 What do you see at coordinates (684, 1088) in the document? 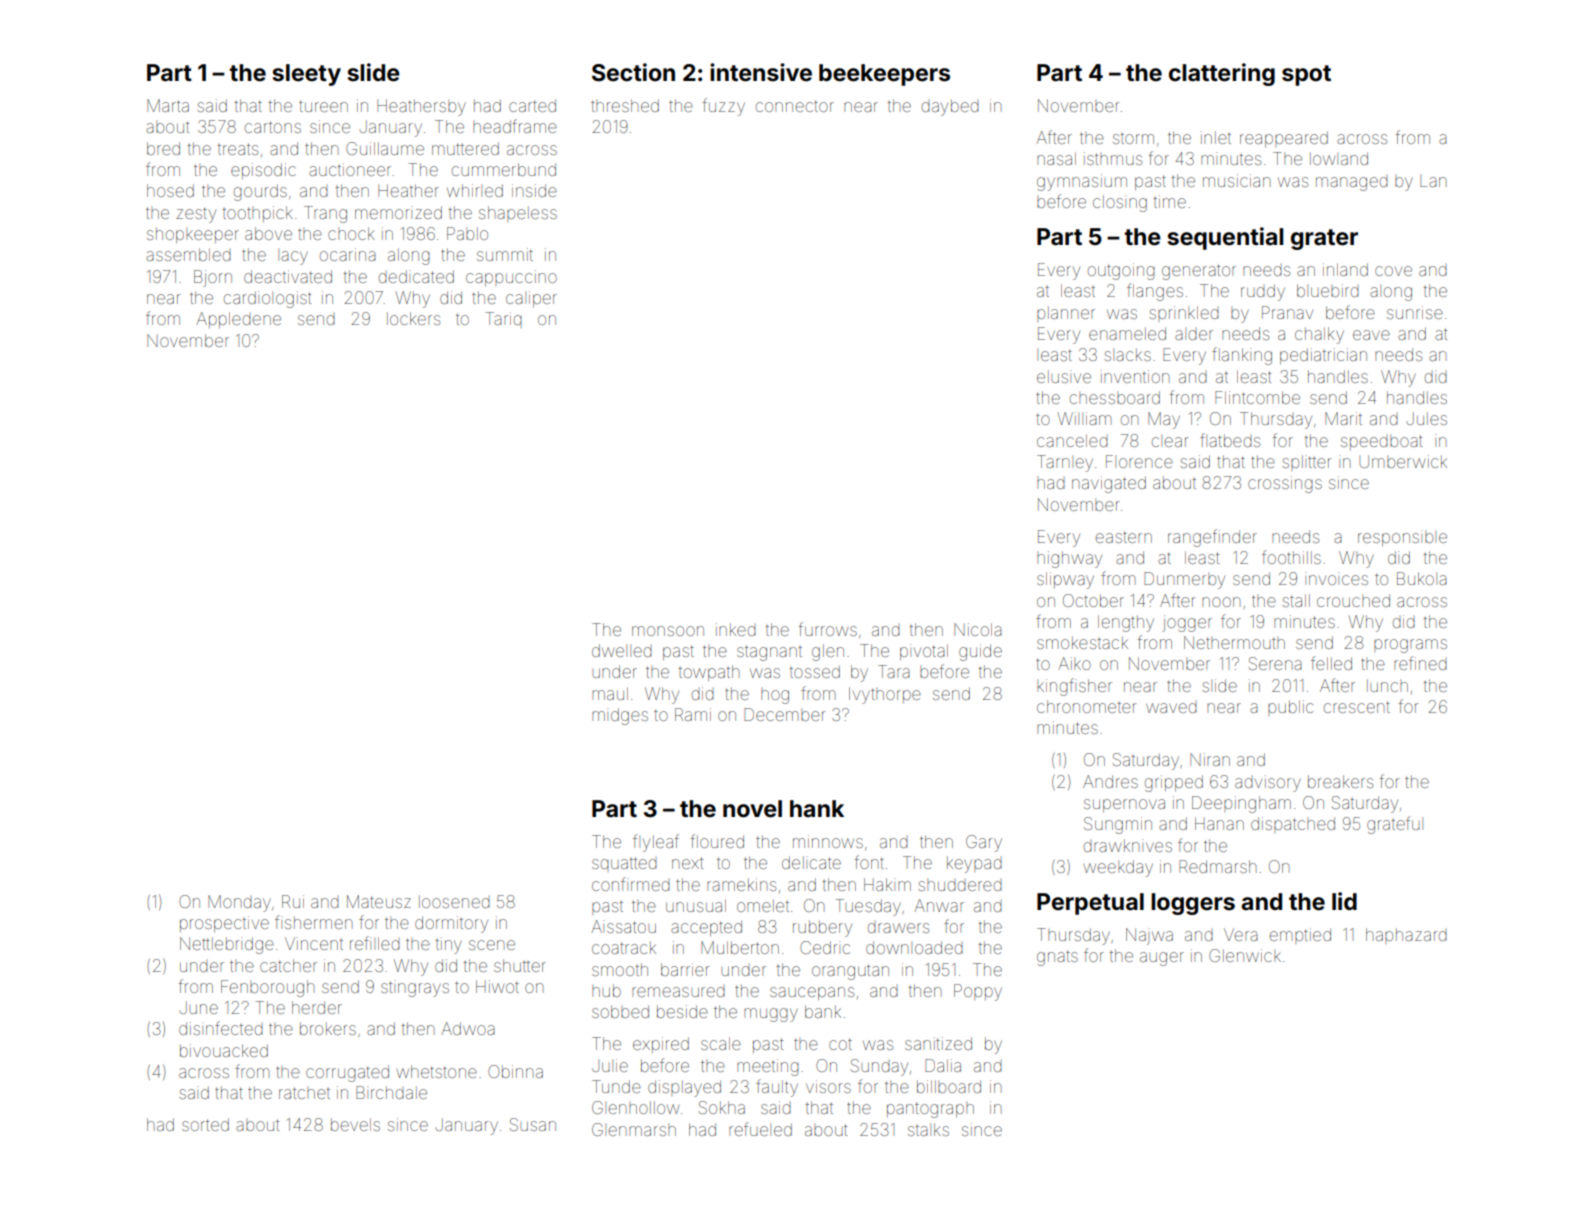
I see `displayed` at bounding box center [684, 1088].
